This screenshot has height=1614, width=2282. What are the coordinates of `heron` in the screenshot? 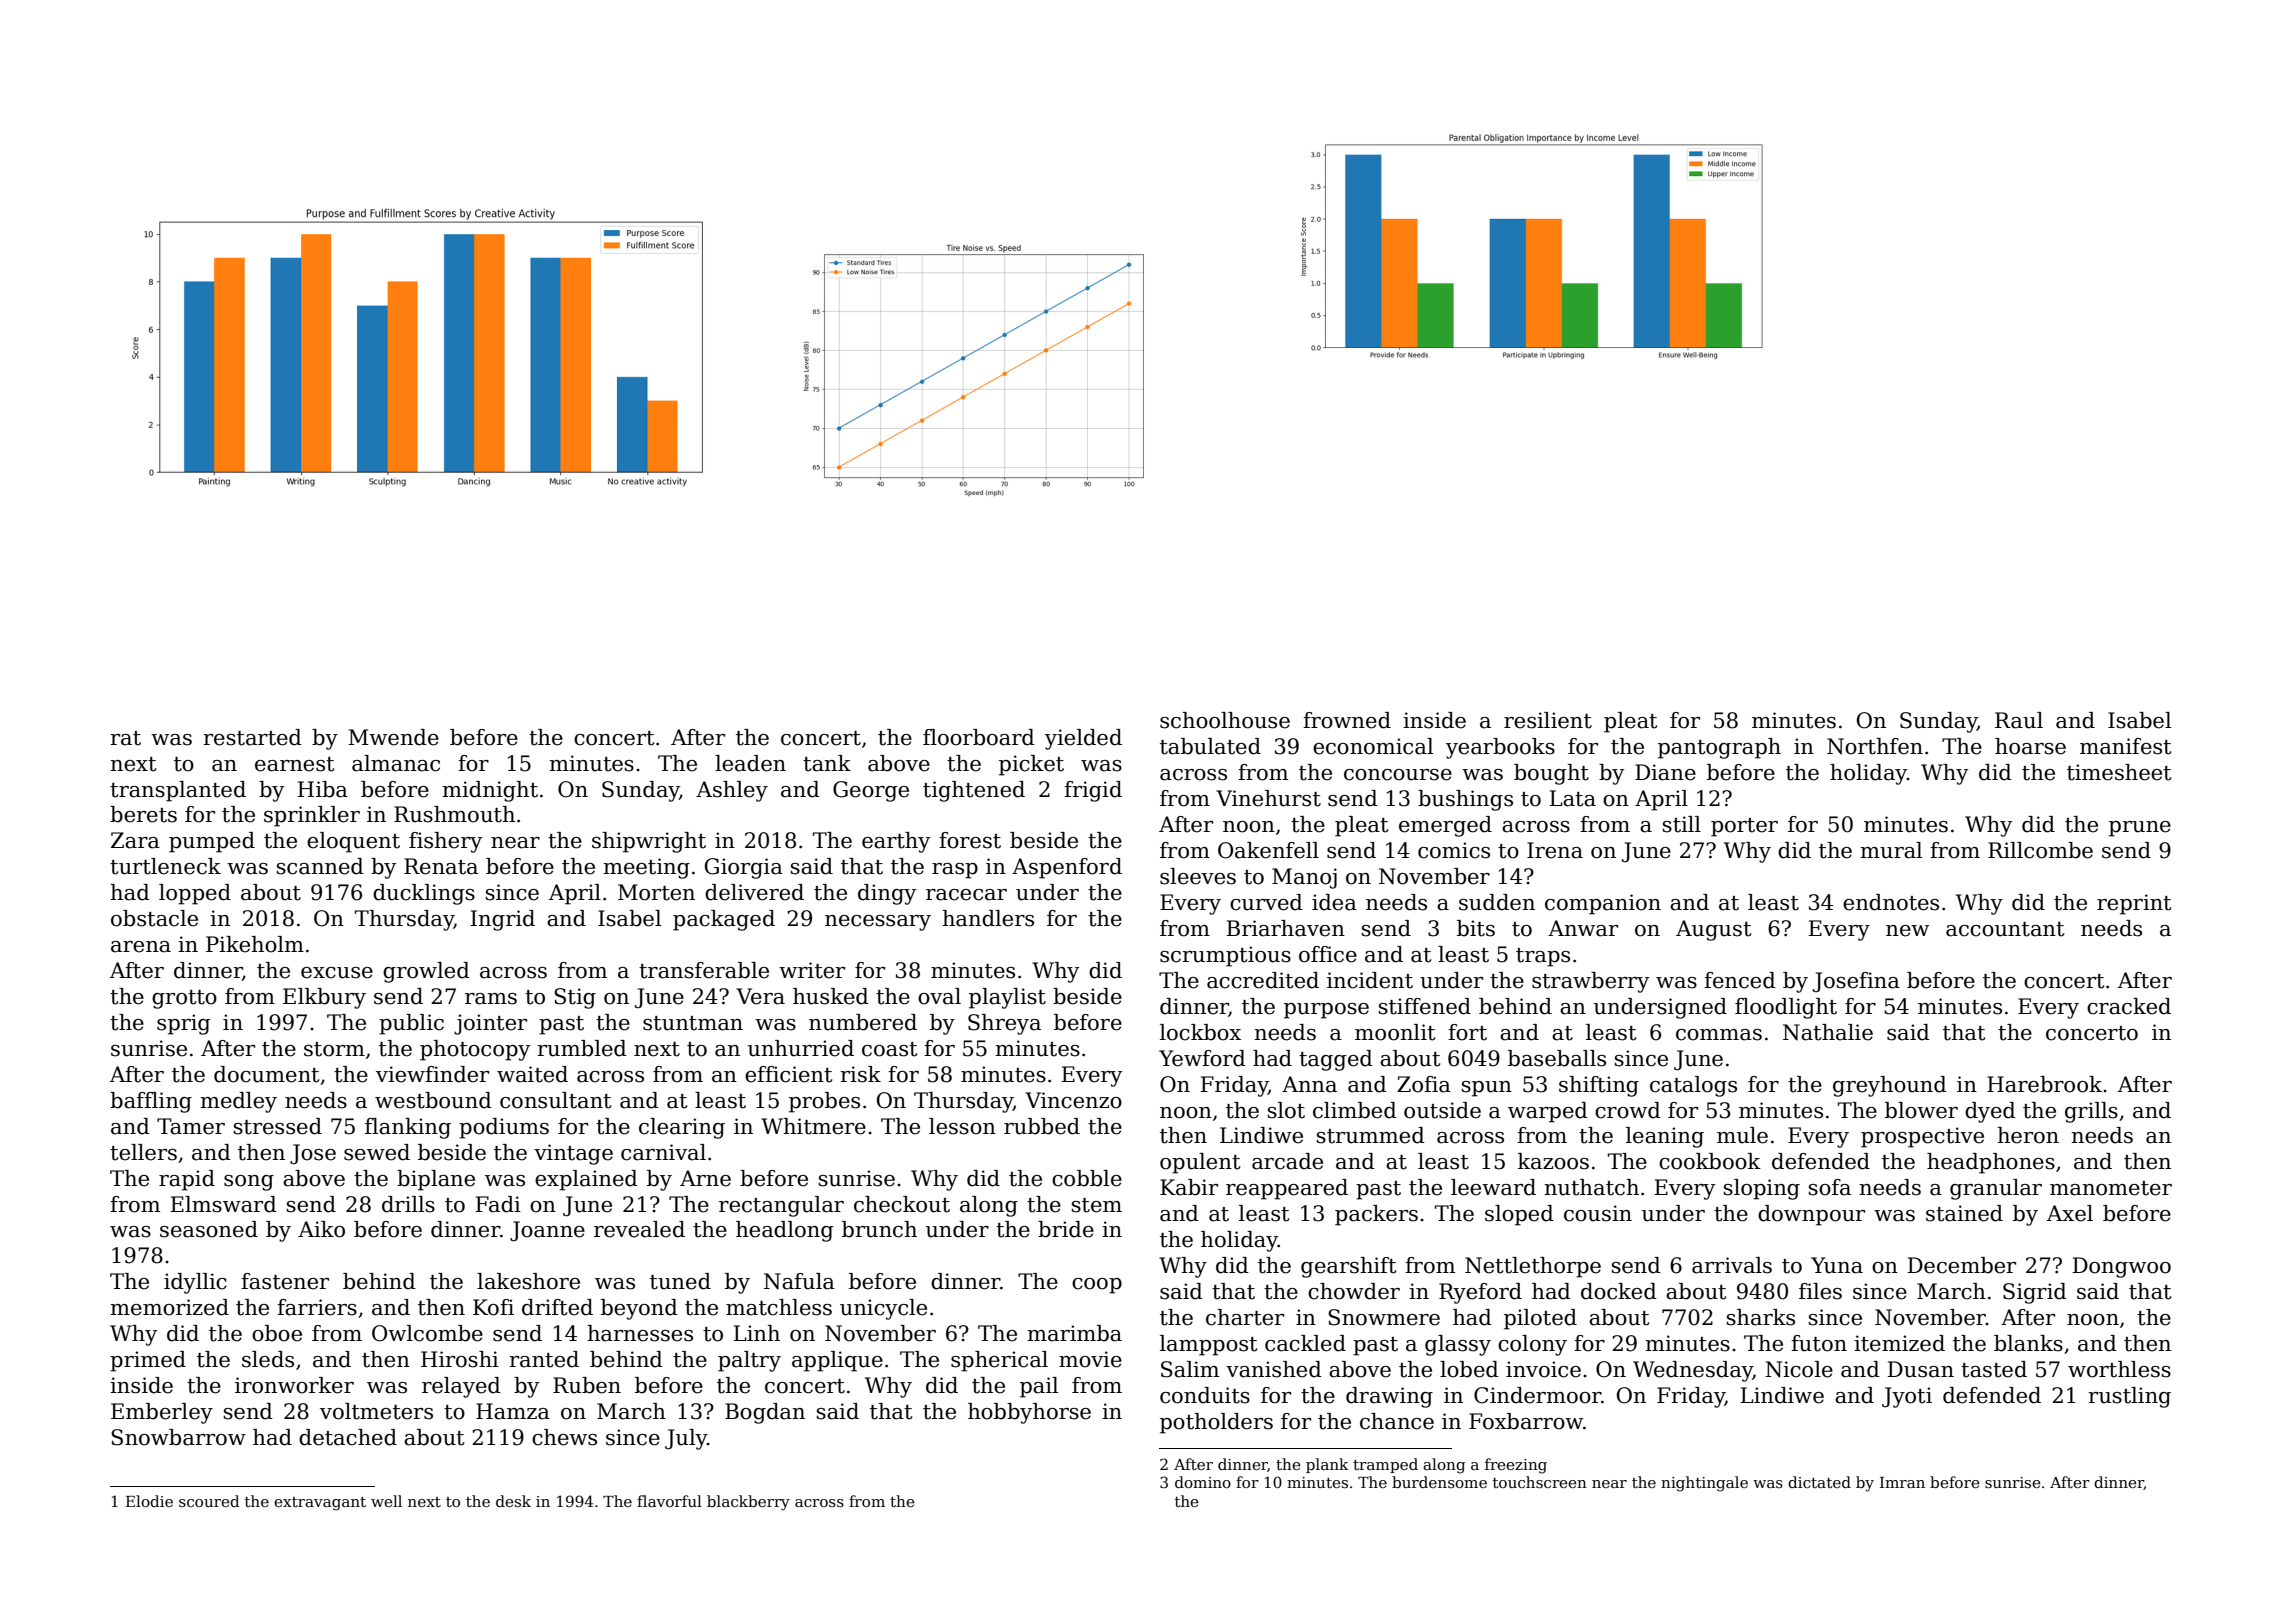 It's located at (2028, 1135).
